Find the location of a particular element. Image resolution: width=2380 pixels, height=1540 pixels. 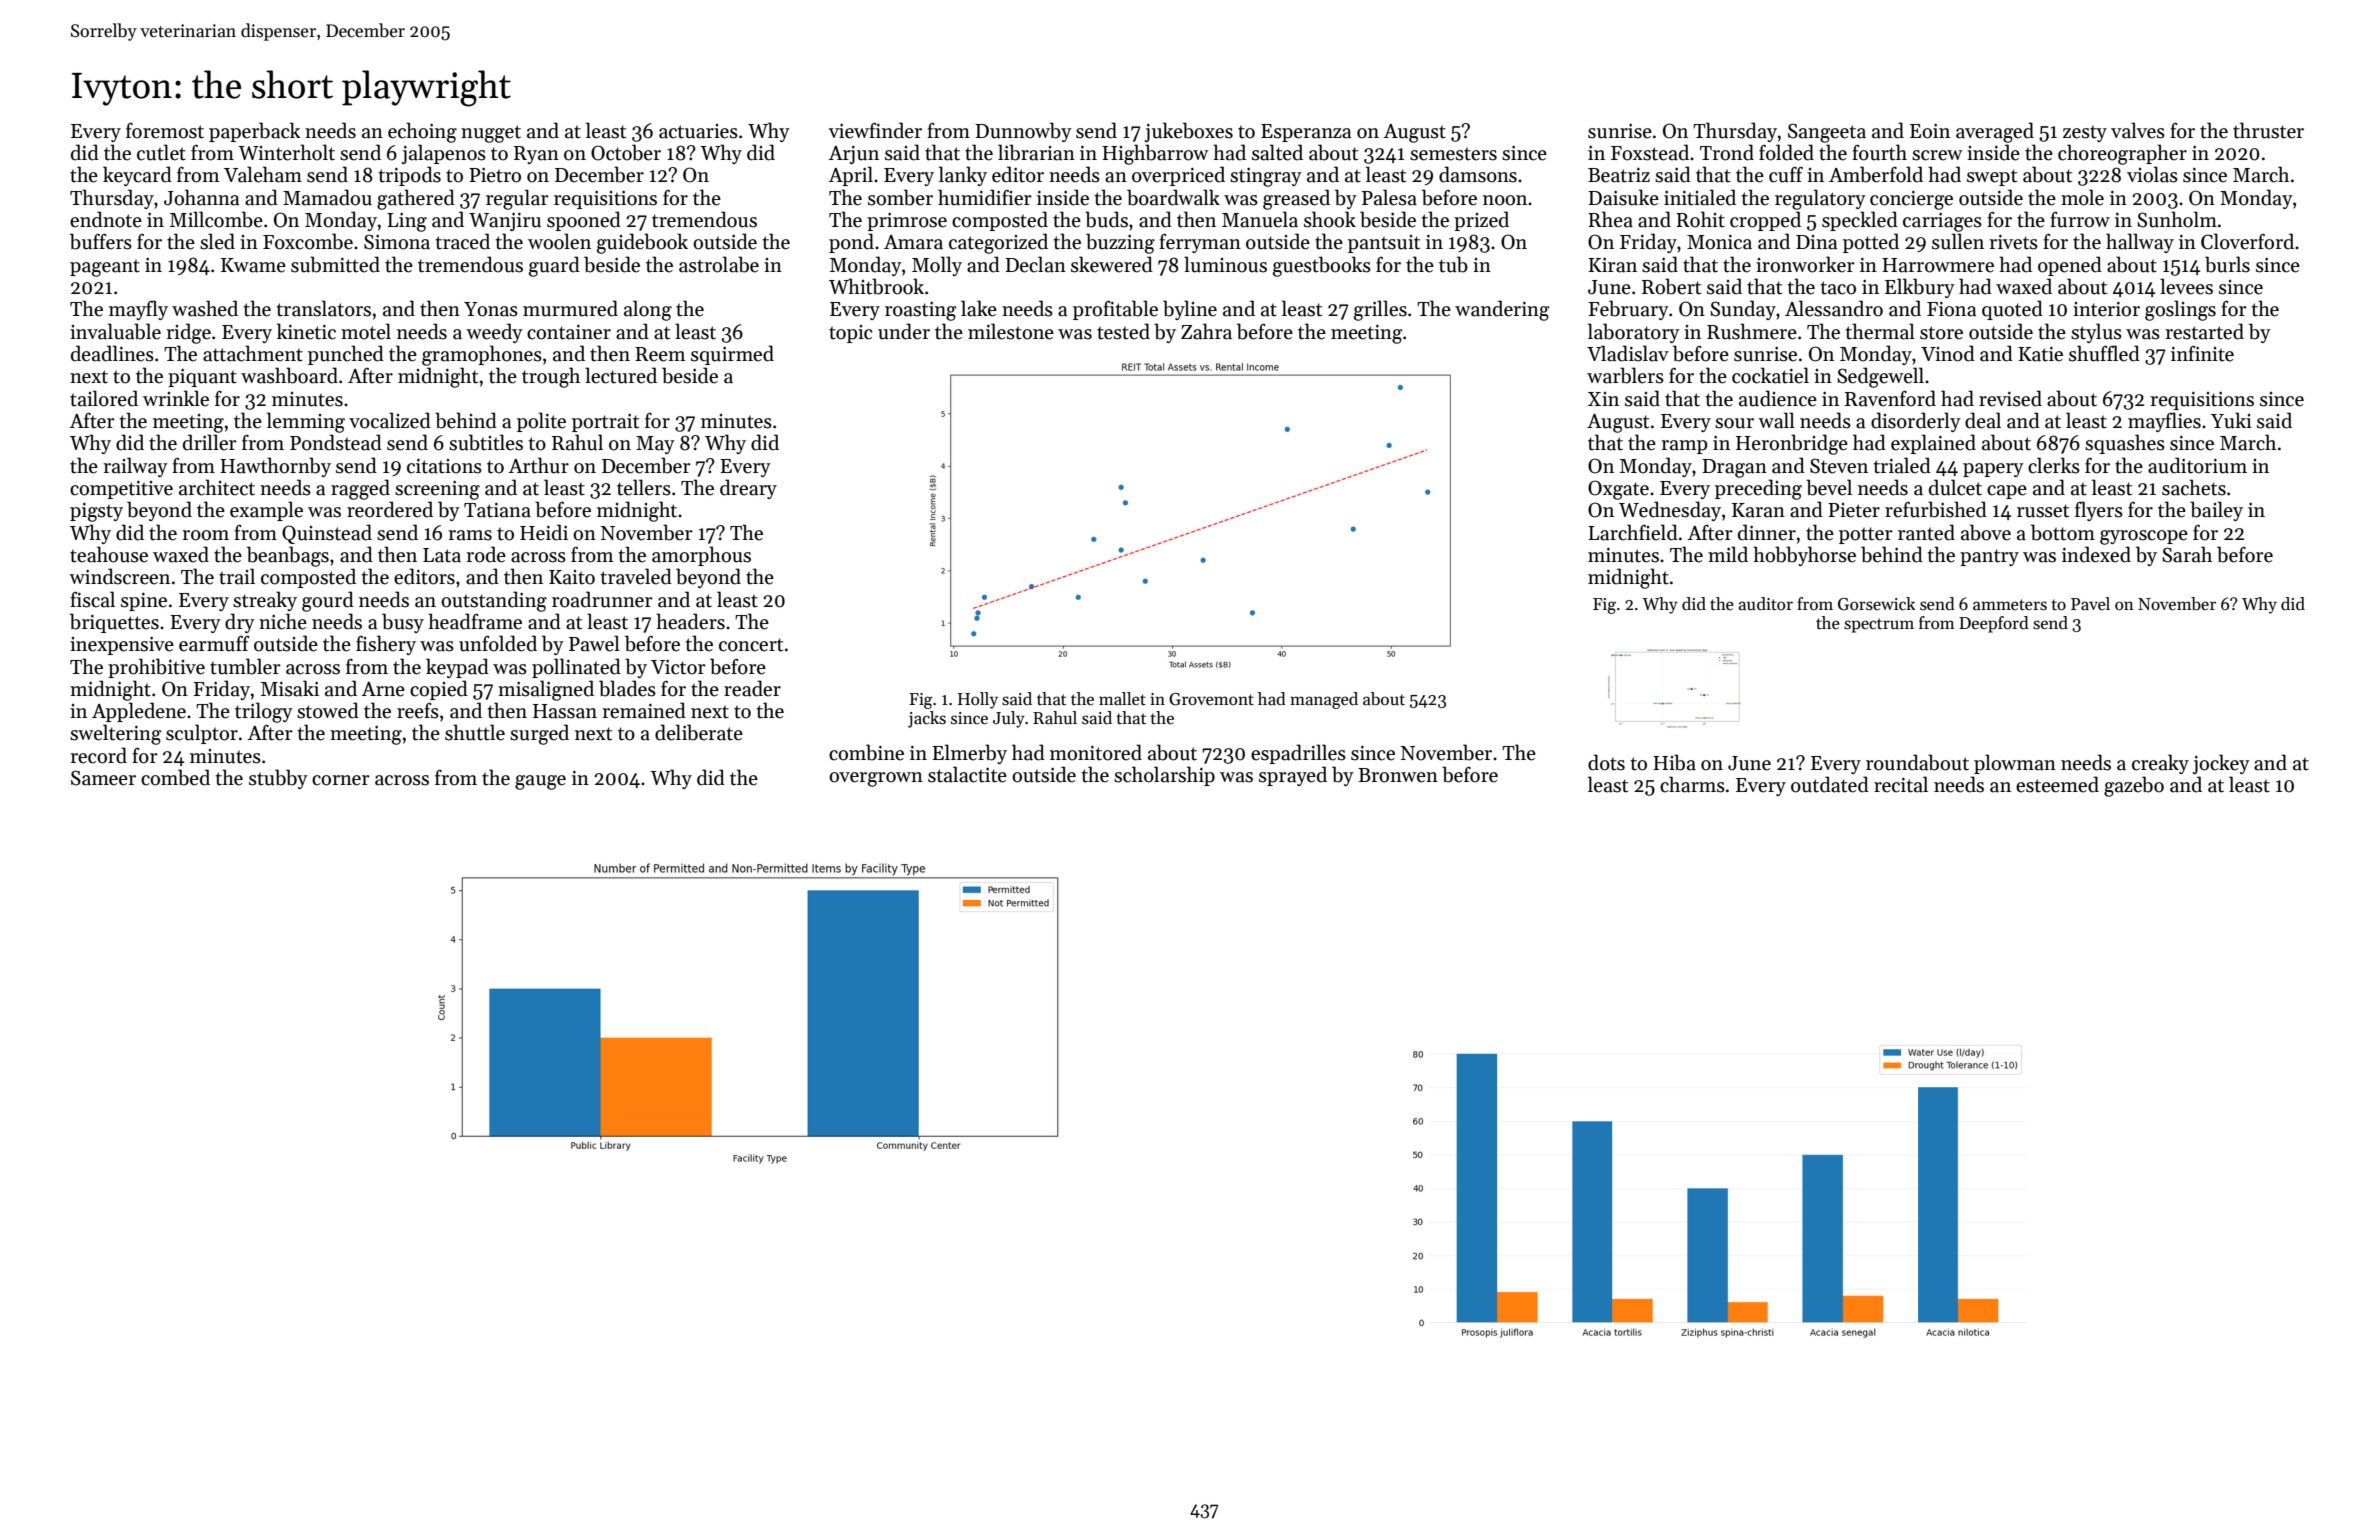

Zahra is located at coordinates (1206, 331).
